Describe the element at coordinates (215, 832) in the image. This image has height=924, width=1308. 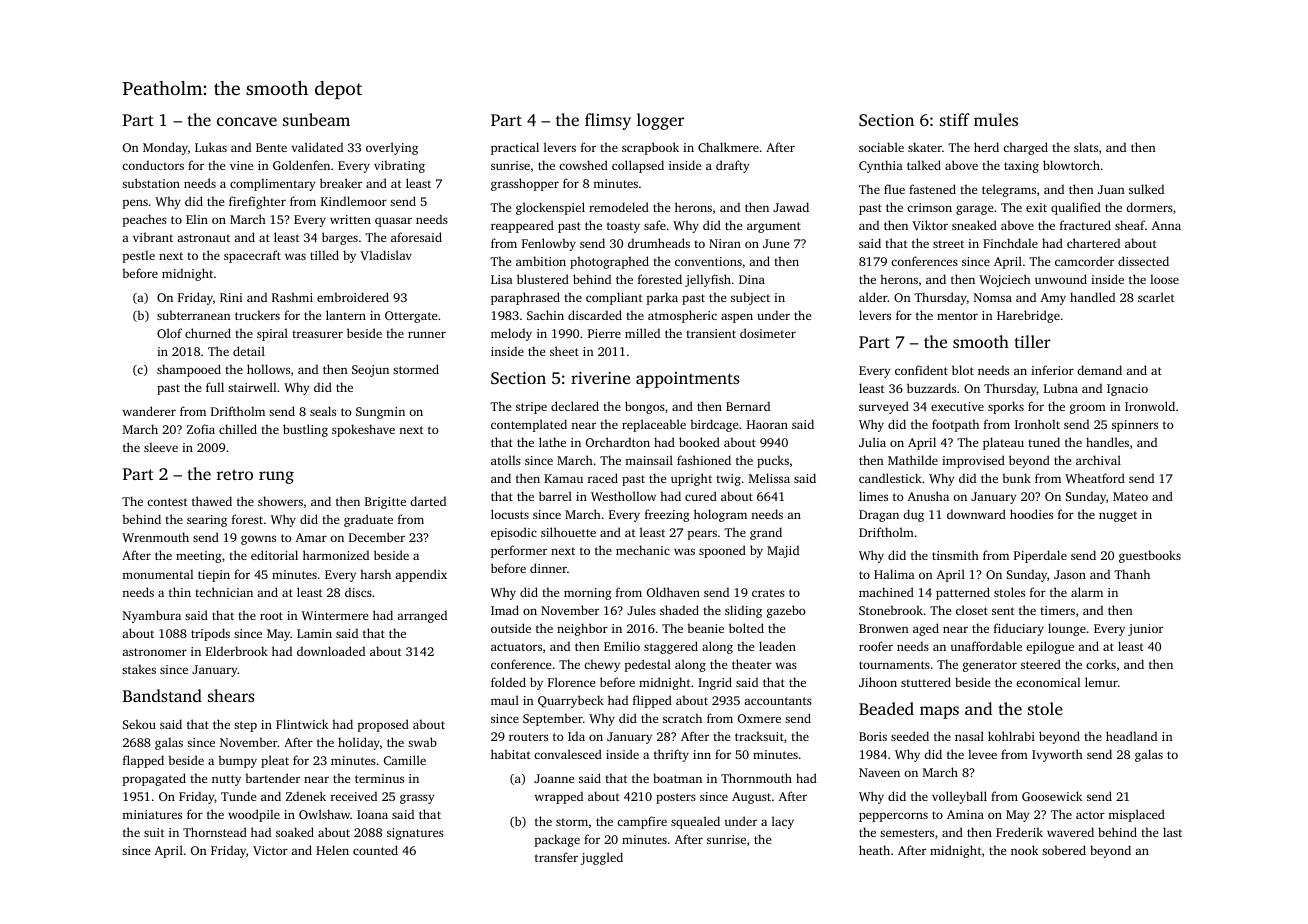
I see `Thornstead` at that location.
